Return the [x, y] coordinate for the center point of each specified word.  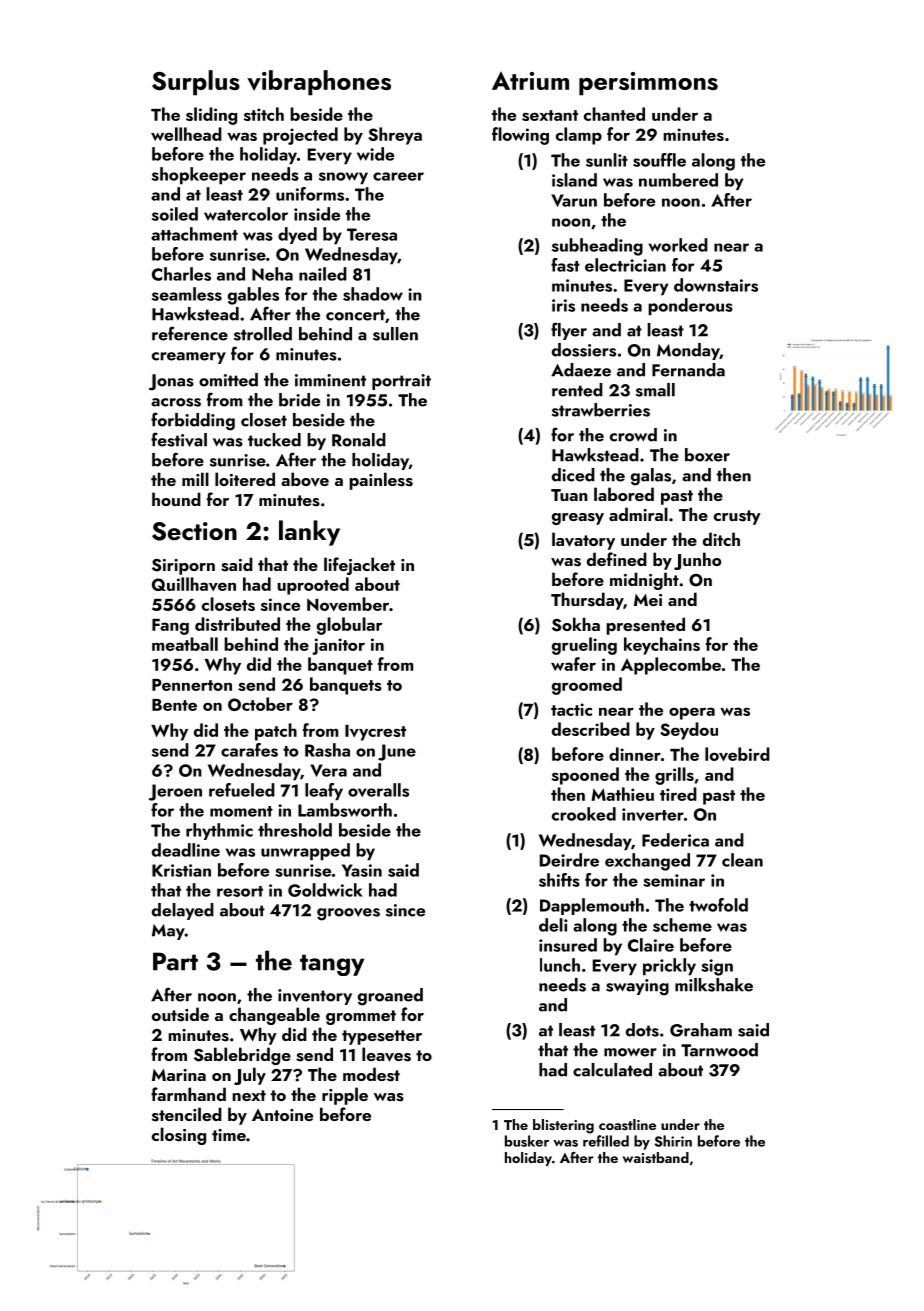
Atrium [530, 81]
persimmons [648, 84]
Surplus [196, 83]
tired [678, 794]
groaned [390, 997]
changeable [274, 1016]
